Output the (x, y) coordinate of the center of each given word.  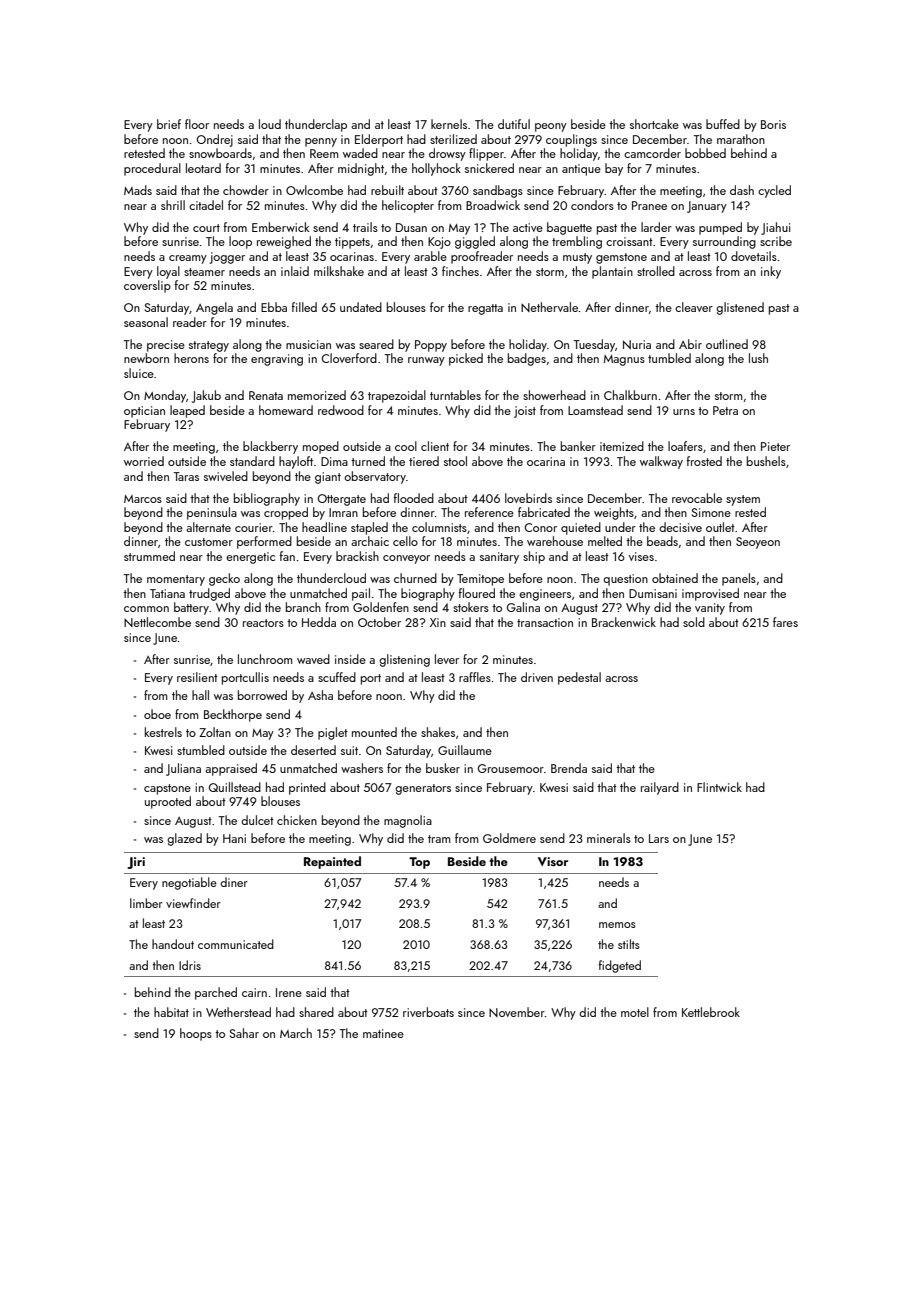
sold (694, 622)
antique (581, 170)
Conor (541, 527)
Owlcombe (314, 190)
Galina (523, 607)
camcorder (652, 153)
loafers (685, 446)
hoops (196, 1034)
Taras (186, 476)
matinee (383, 1033)
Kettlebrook (711, 1012)
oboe (157, 714)
